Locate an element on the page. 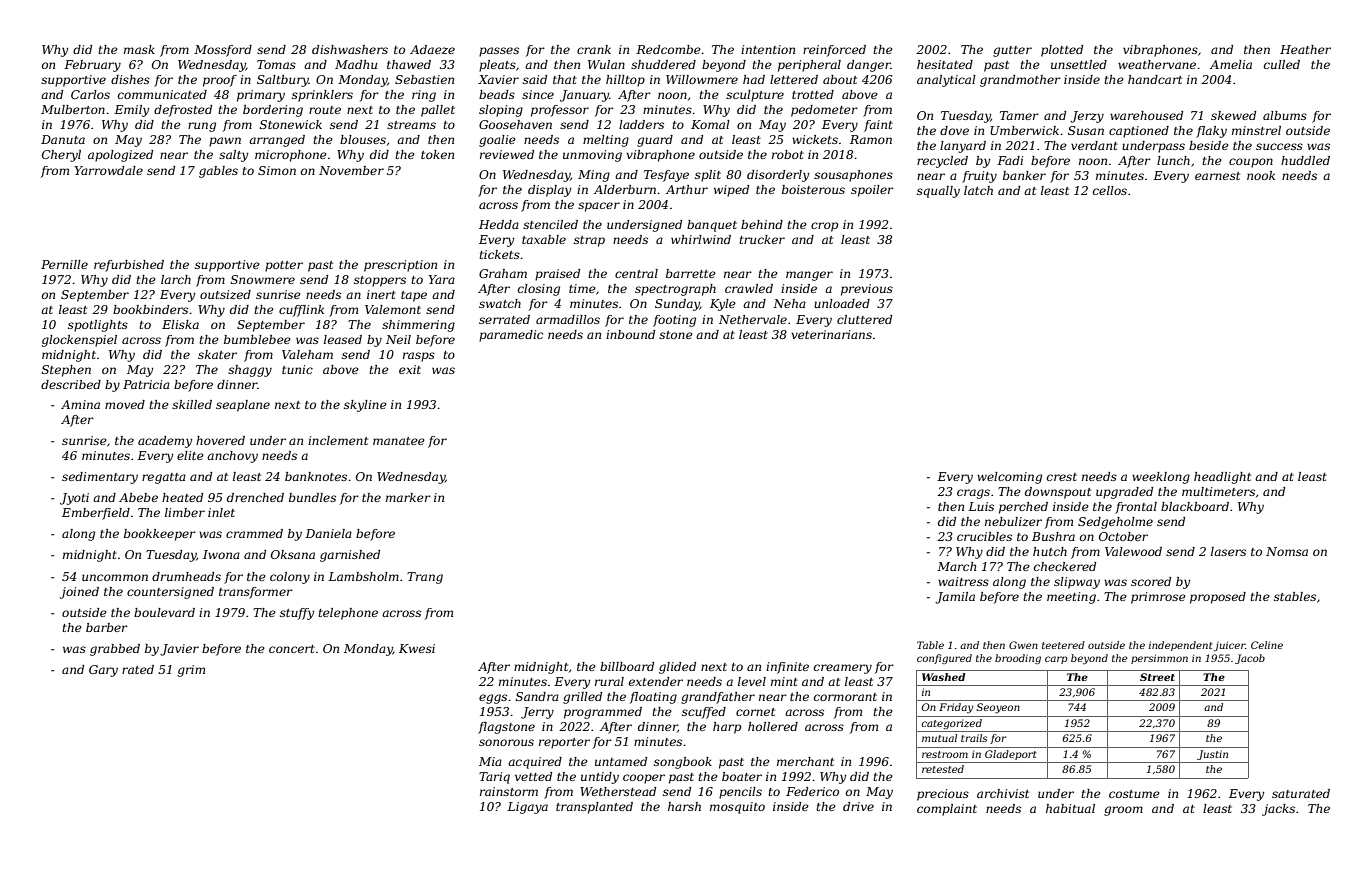 The width and height of the image is (1372, 887). cellos is located at coordinates (1110, 190).
